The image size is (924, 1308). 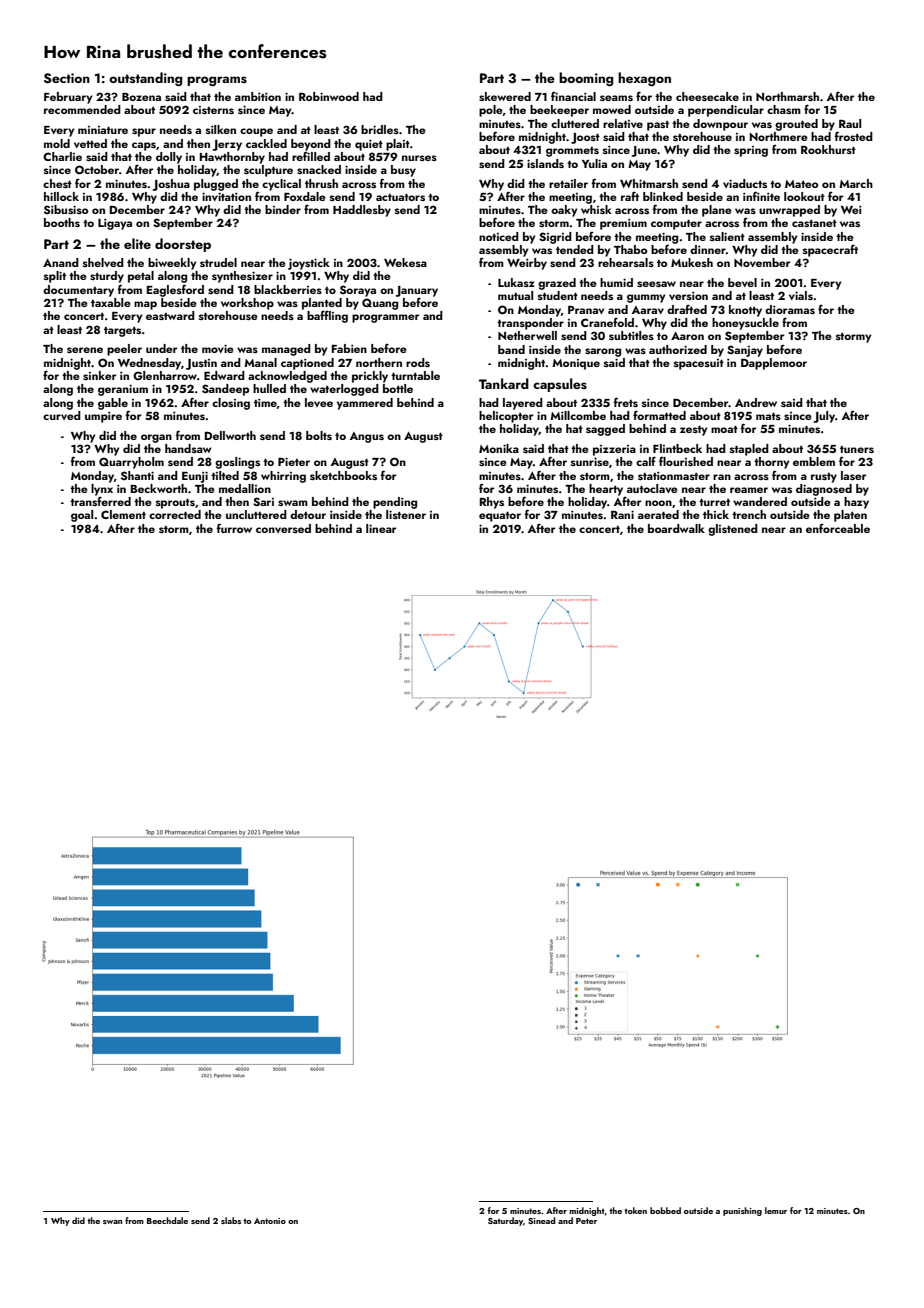 What do you see at coordinates (545, 163) in the page?
I see `islands` at bounding box center [545, 163].
